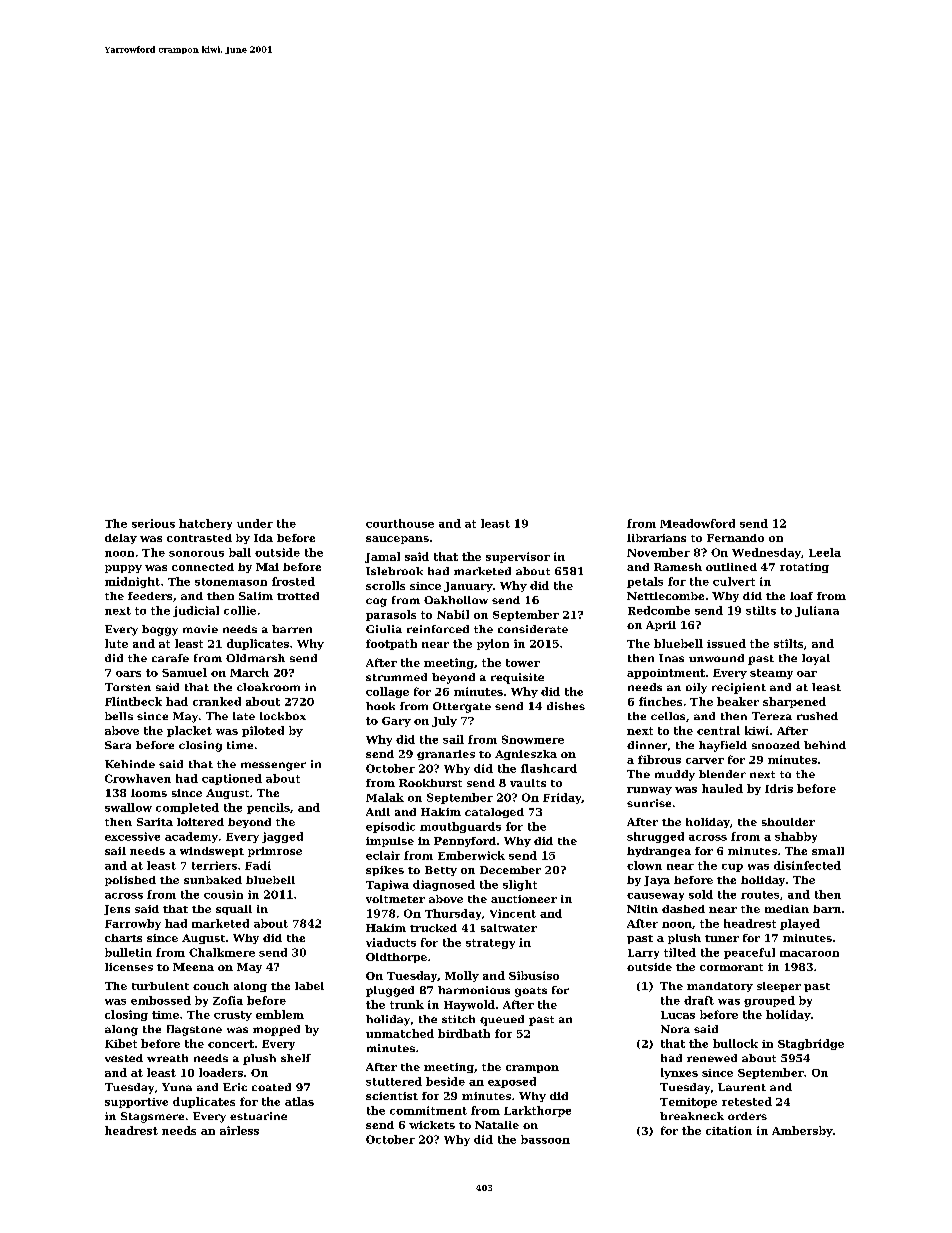 This screenshot has width=952, height=1233. Describe the element at coordinates (384, 629) in the screenshot. I see `Giulia` at that location.
